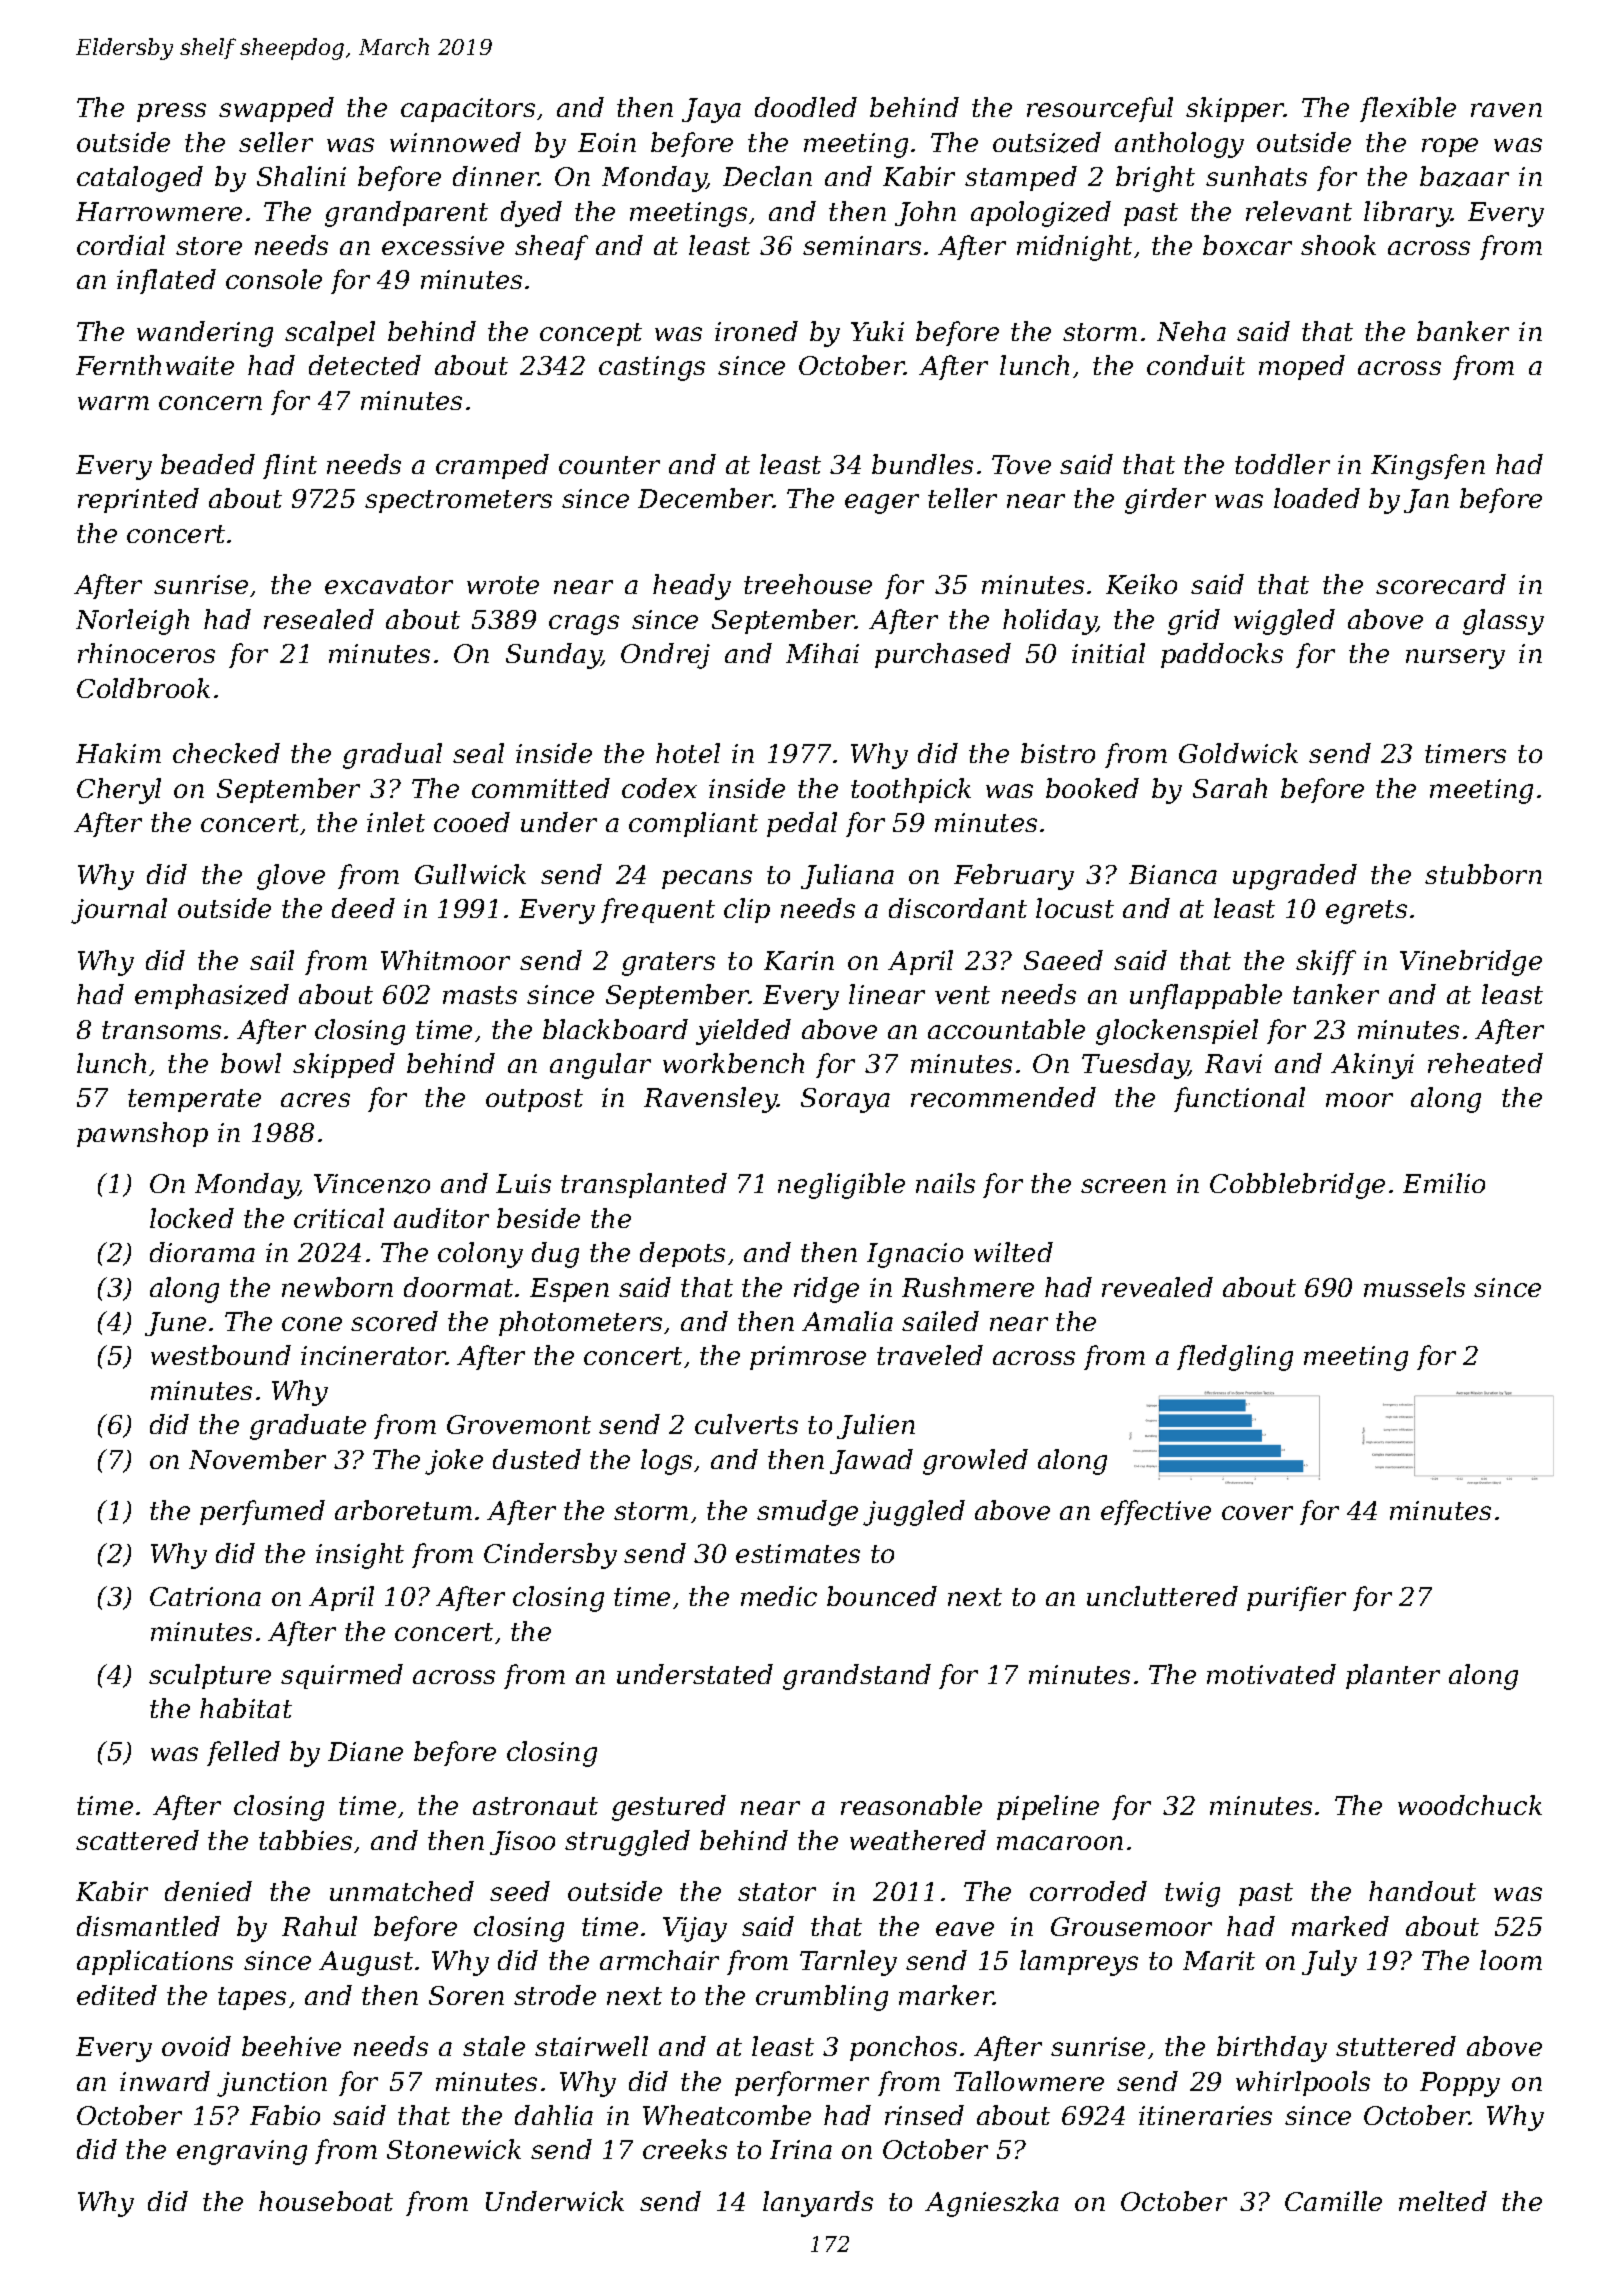  Describe the element at coordinates (1463, 331) in the screenshot. I see `banker` at that location.
